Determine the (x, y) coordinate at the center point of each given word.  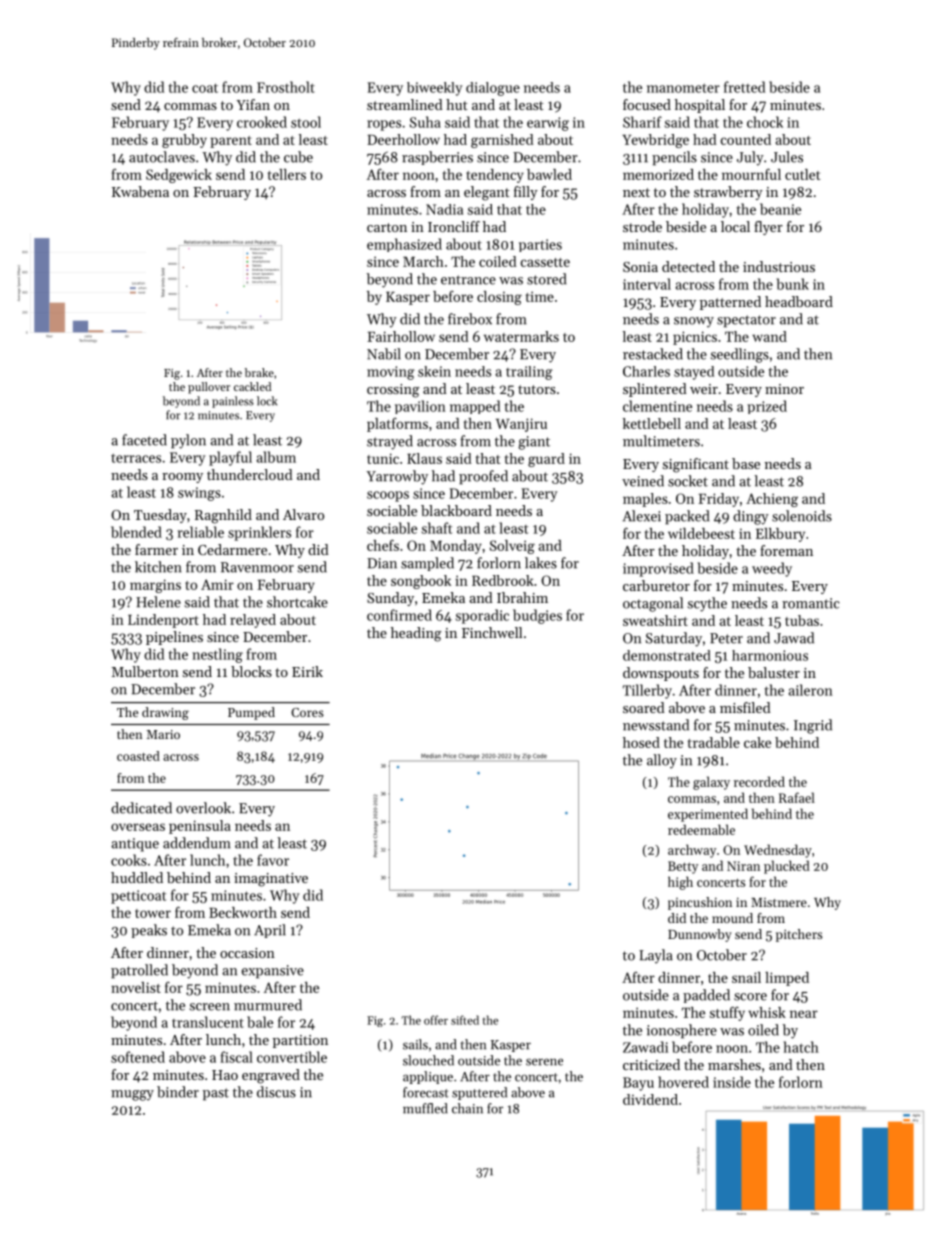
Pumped (251, 713)
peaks (149, 931)
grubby (184, 141)
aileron (810, 690)
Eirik (307, 671)
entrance (468, 280)
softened (138, 1057)
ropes (384, 125)
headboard (799, 301)
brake (259, 372)
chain (467, 1108)
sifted (465, 1020)
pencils (674, 158)
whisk (767, 1012)
